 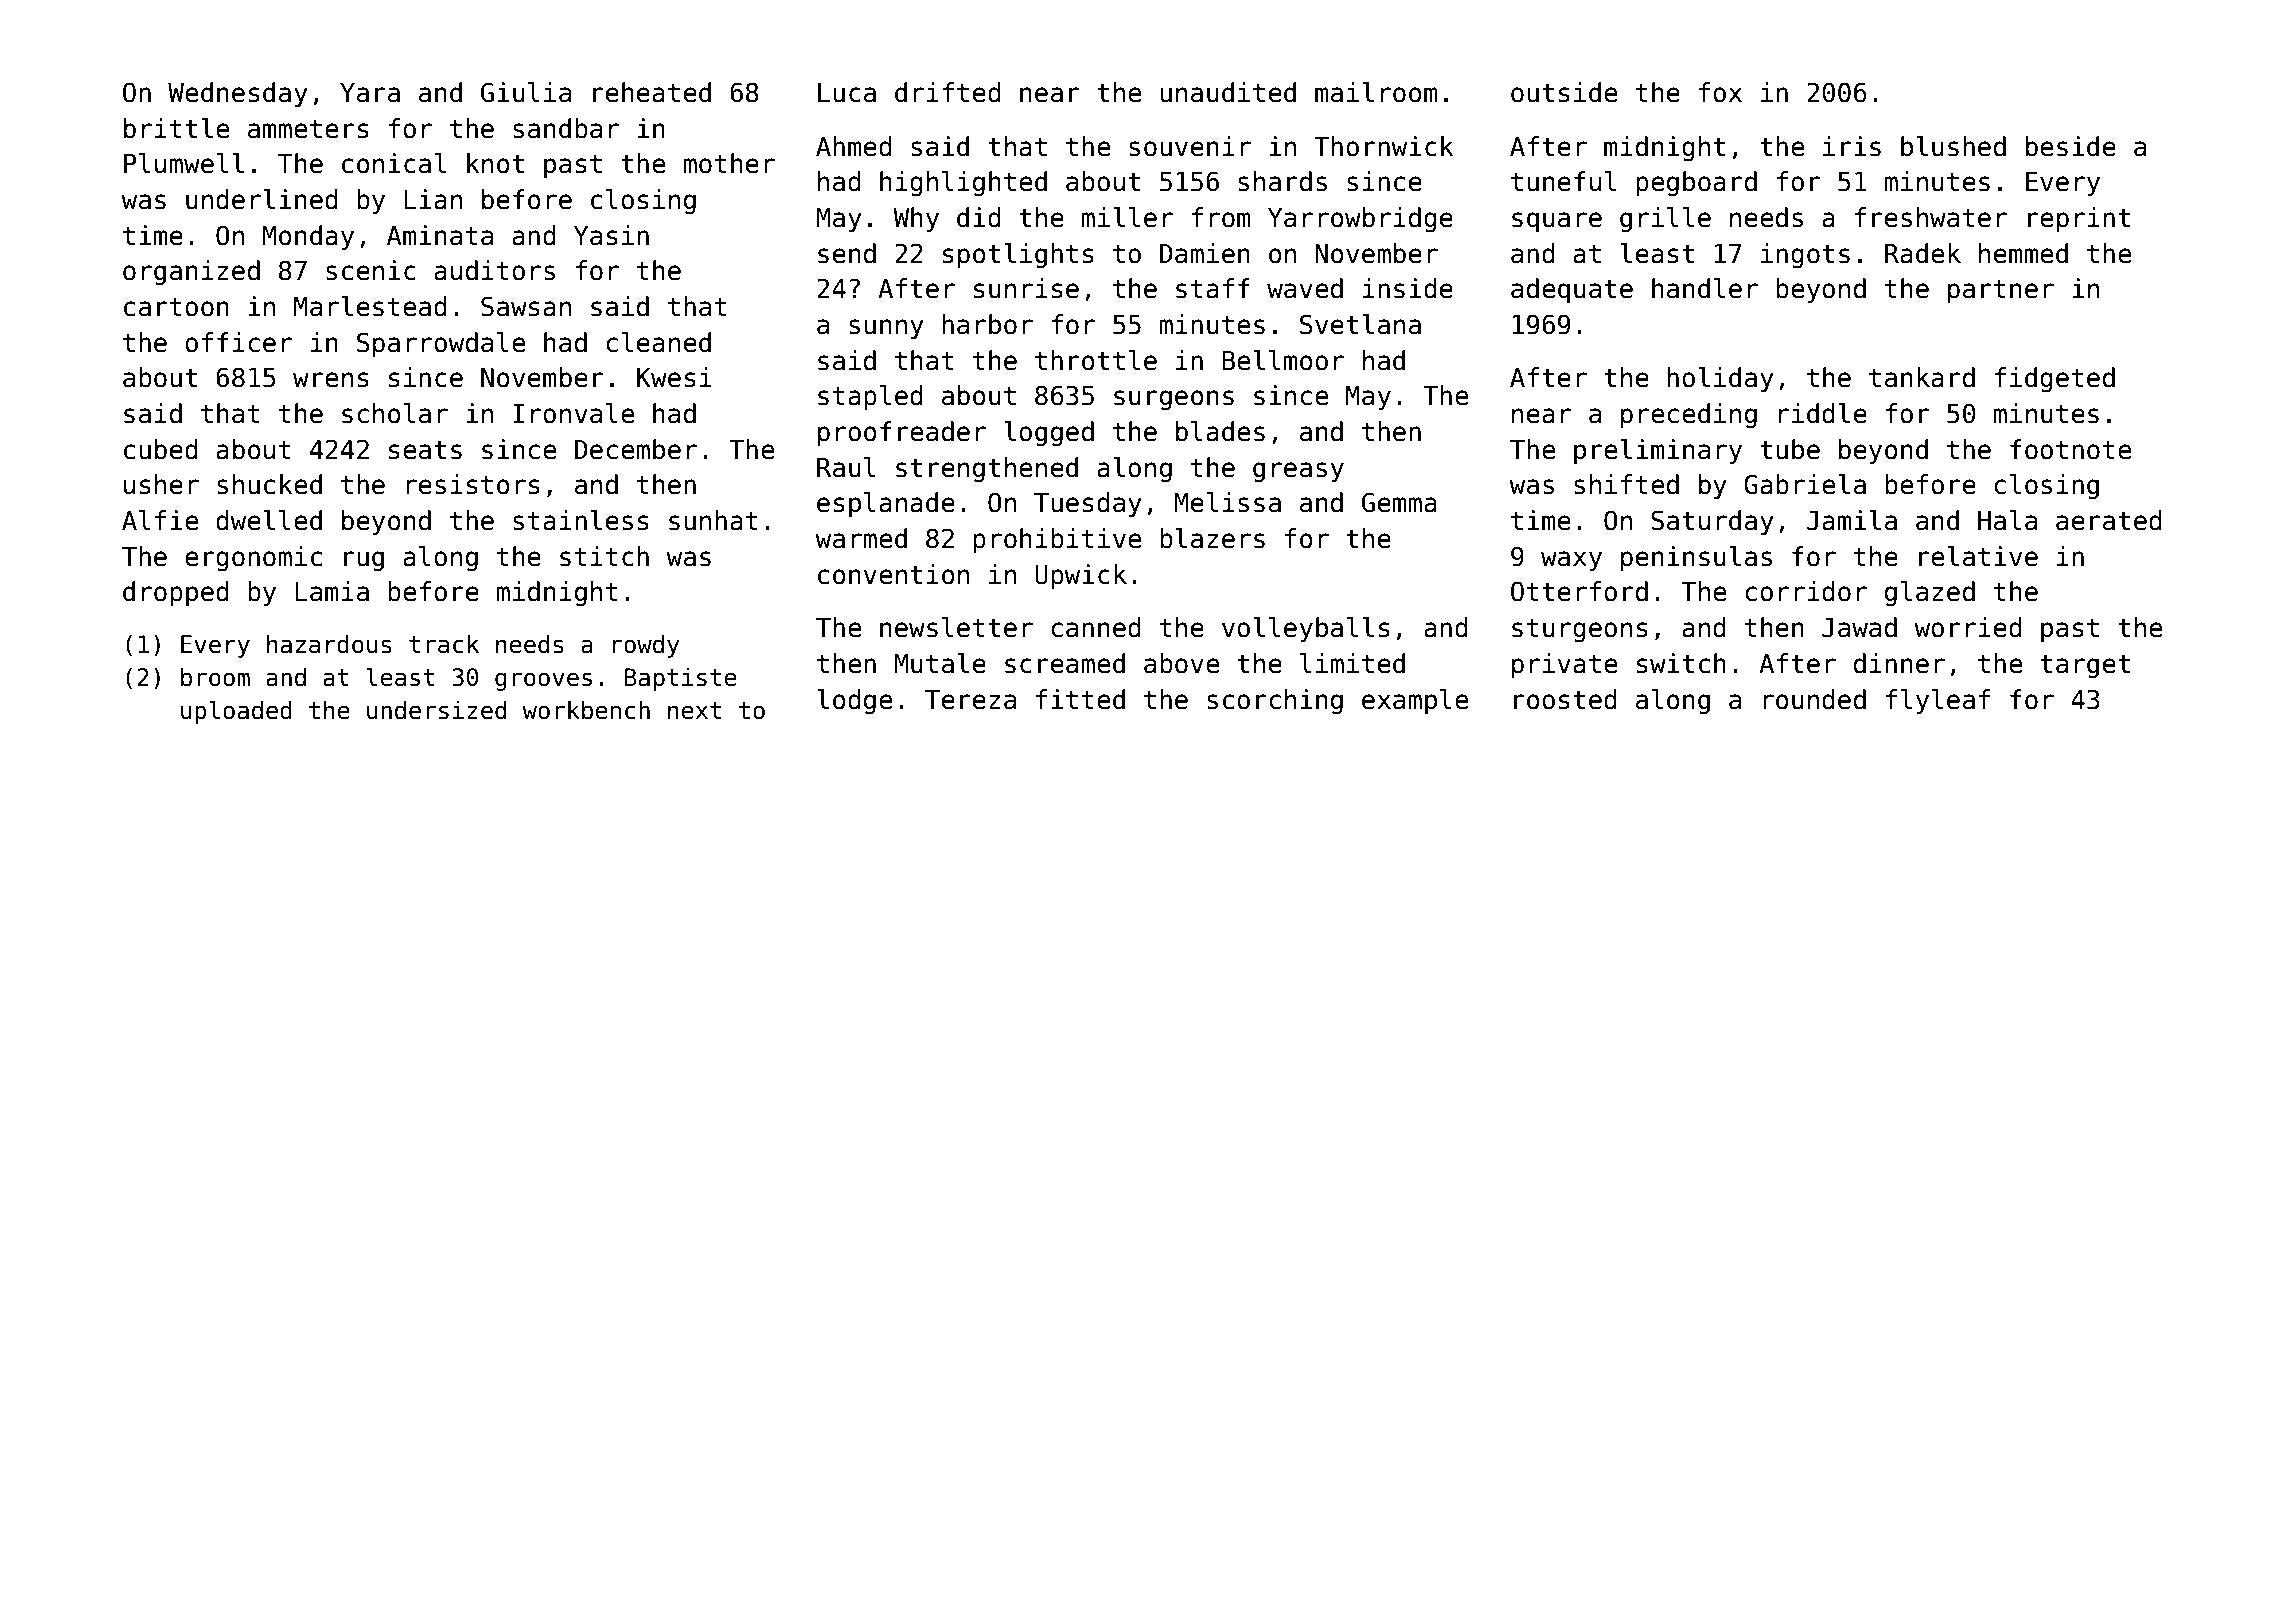 What do you see at coordinates (681, 679) in the document?
I see `Baptiste` at bounding box center [681, 679].
